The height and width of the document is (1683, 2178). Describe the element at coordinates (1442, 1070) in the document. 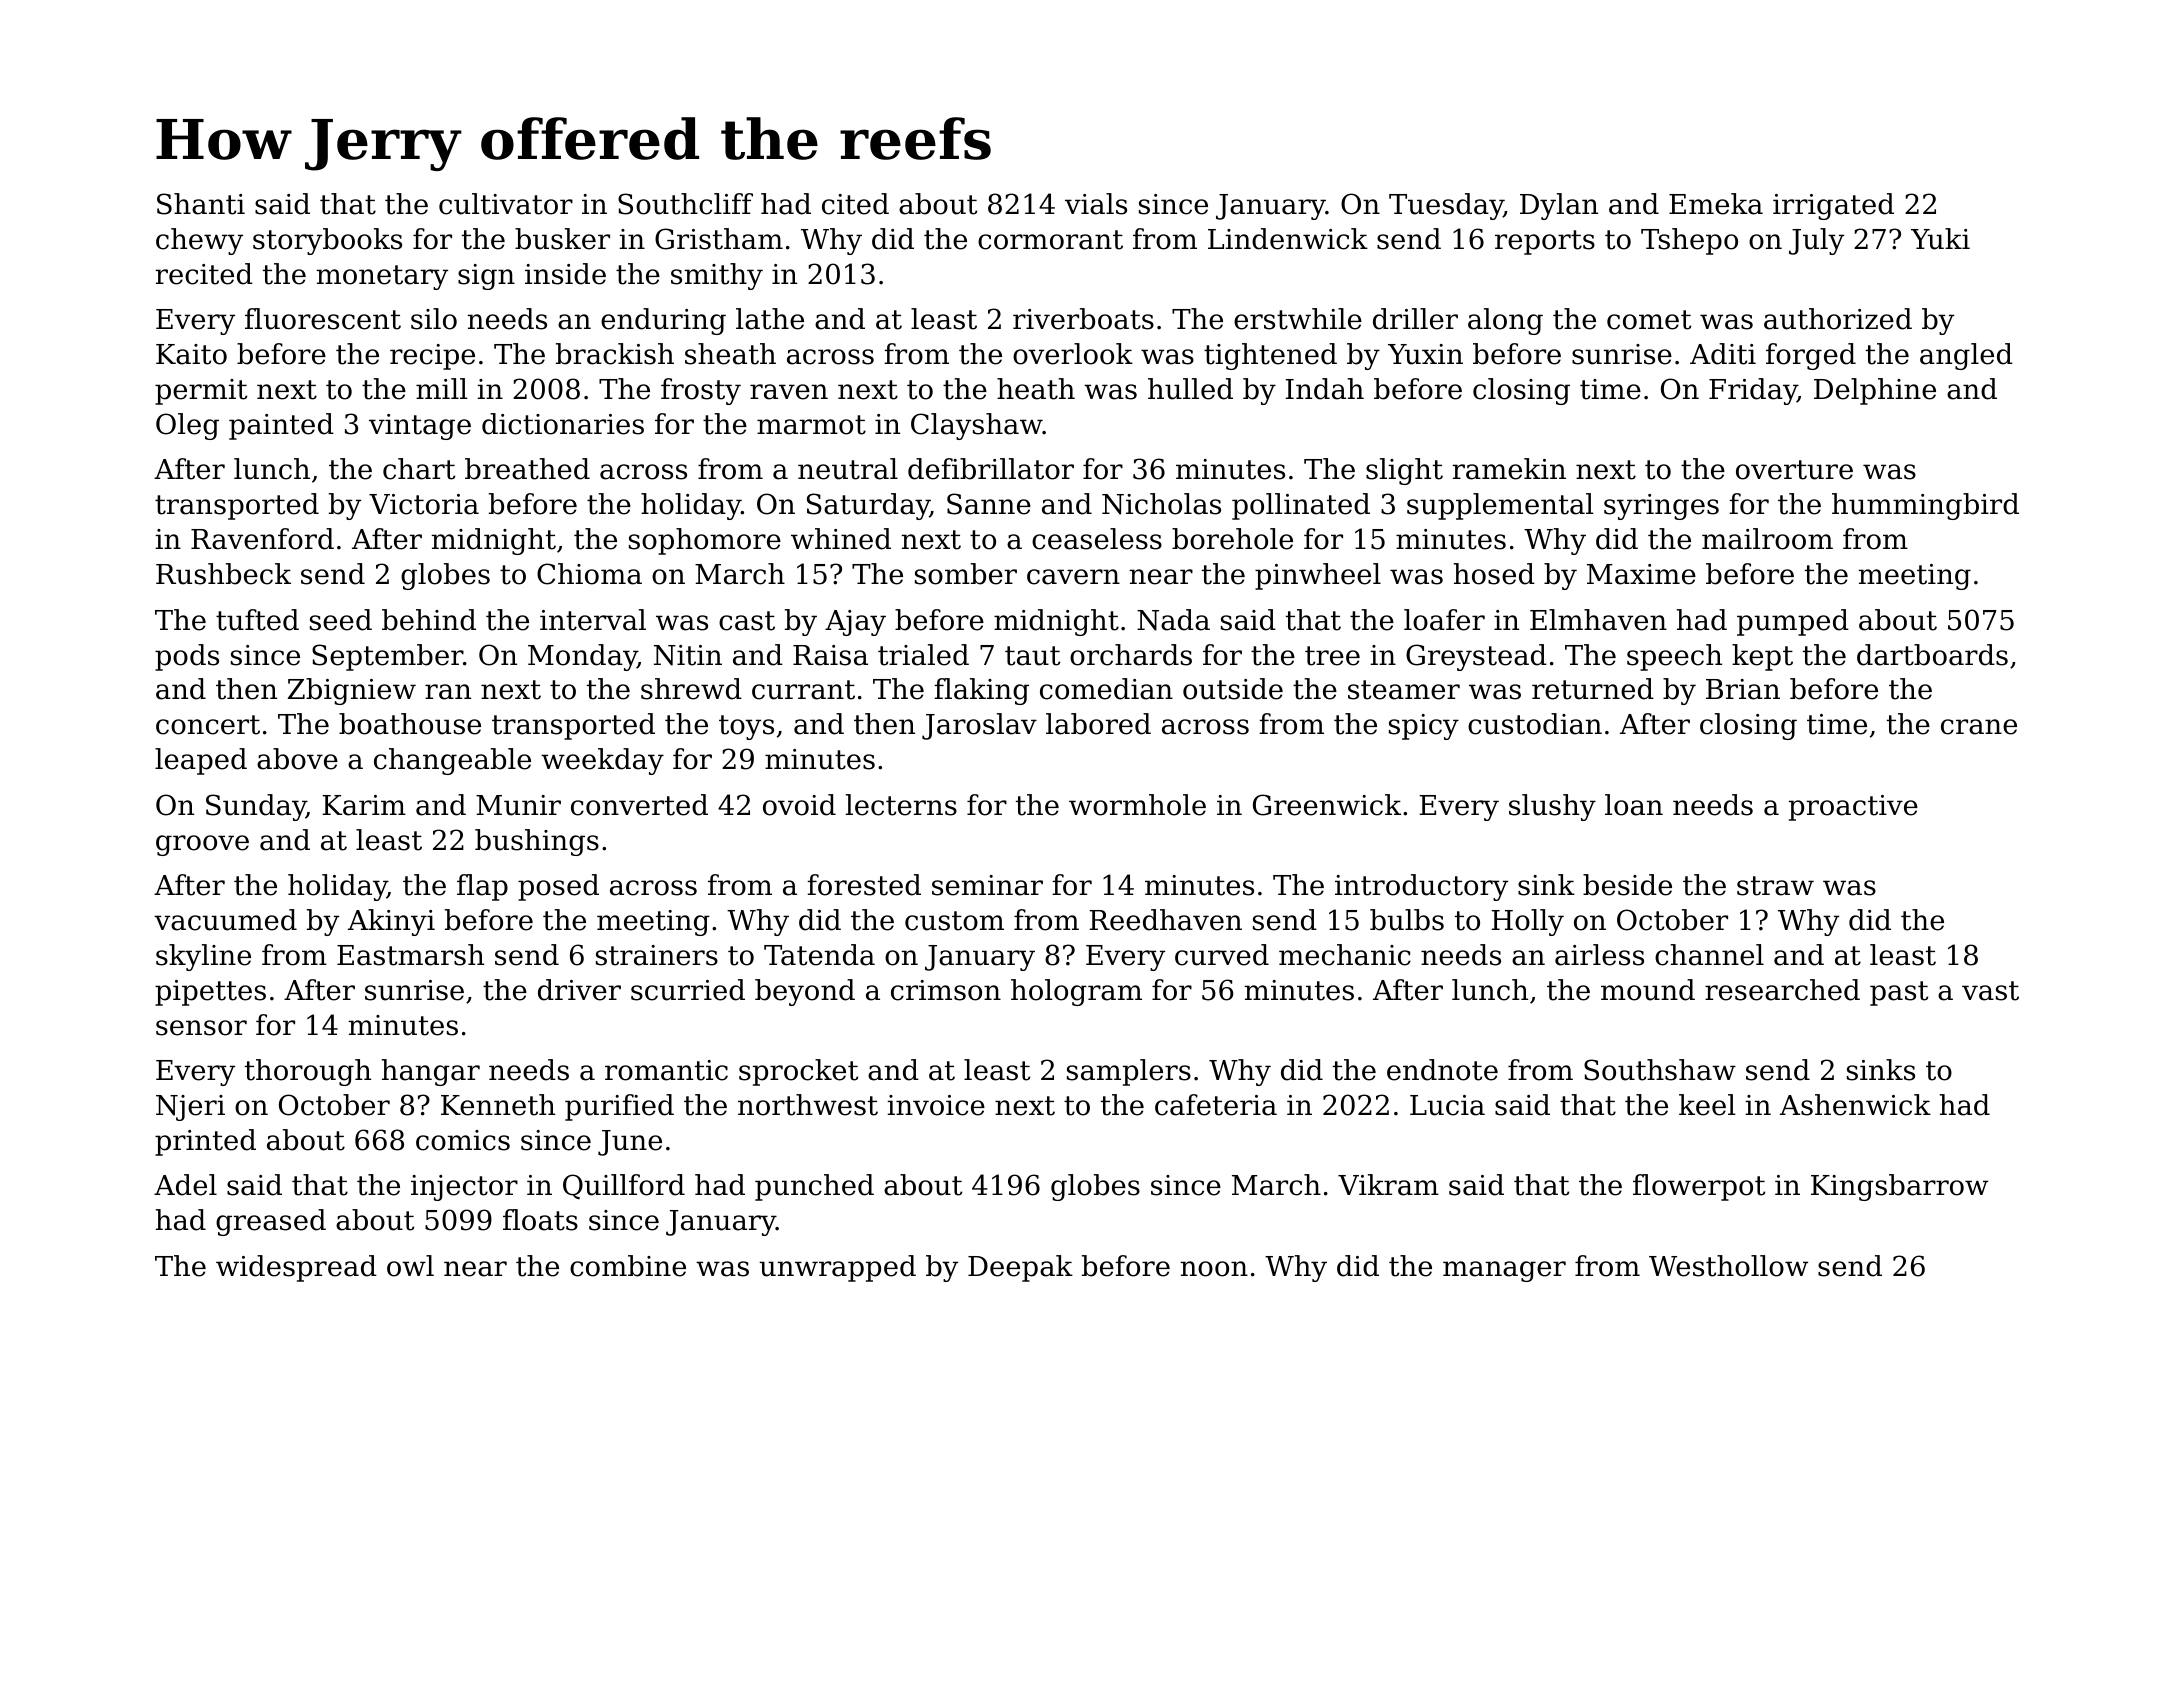

I see `endnote` at that location.
